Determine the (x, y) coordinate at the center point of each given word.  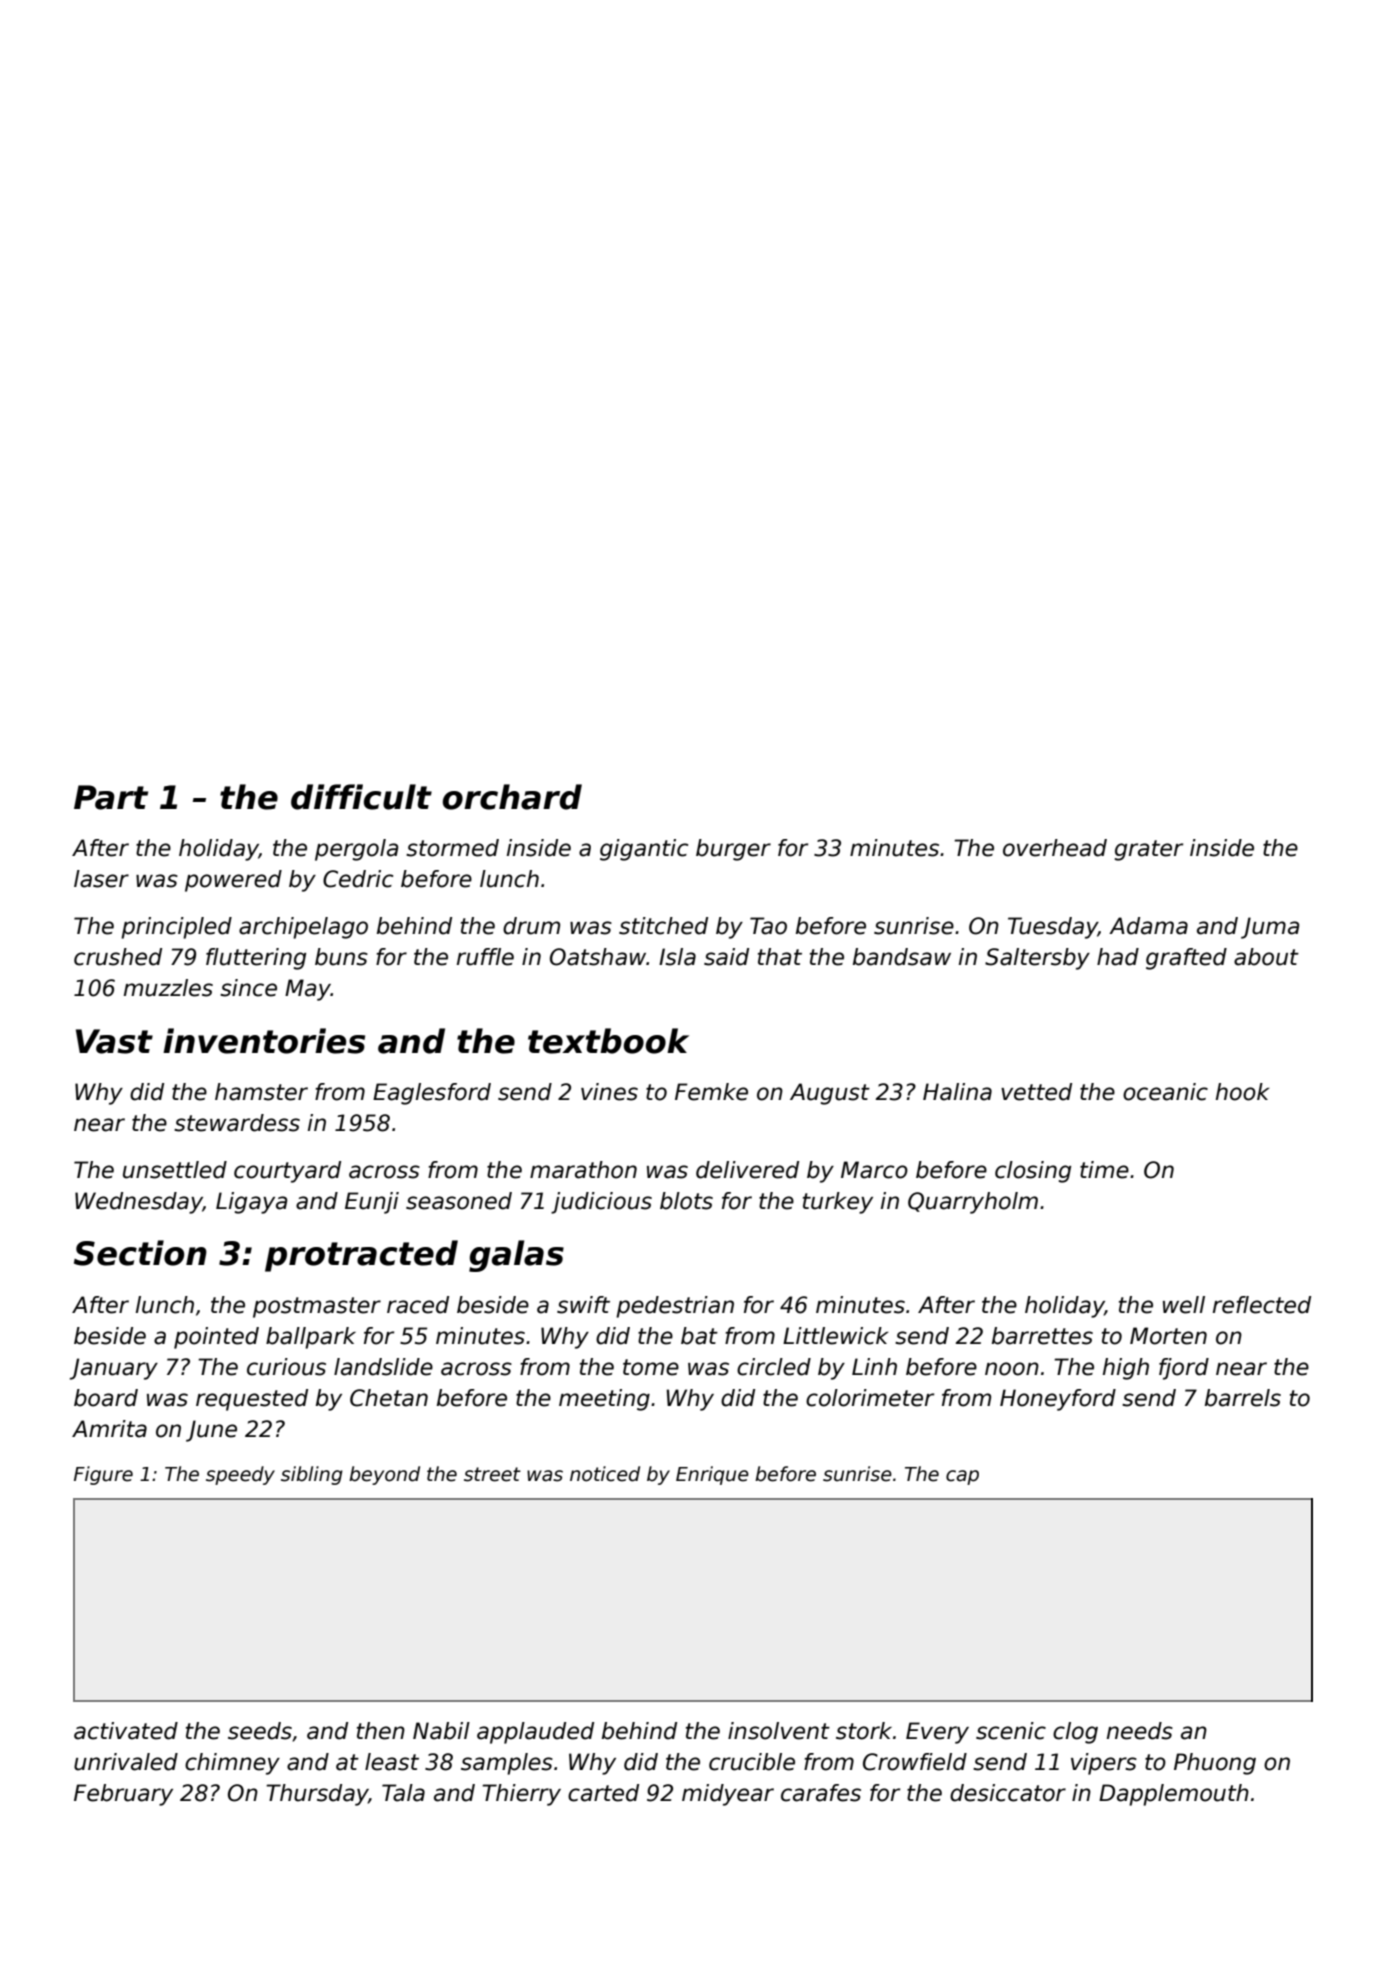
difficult (361, 797)
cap (962, 1477)
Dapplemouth (1174, 1795)
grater (1148, 850)
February (123, 1795)
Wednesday (139, 1203)
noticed (605, 1474)
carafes (821, 1793)
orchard (512, 797)
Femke (711, 1092)
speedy (240, 1475)
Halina (957, 1092)
